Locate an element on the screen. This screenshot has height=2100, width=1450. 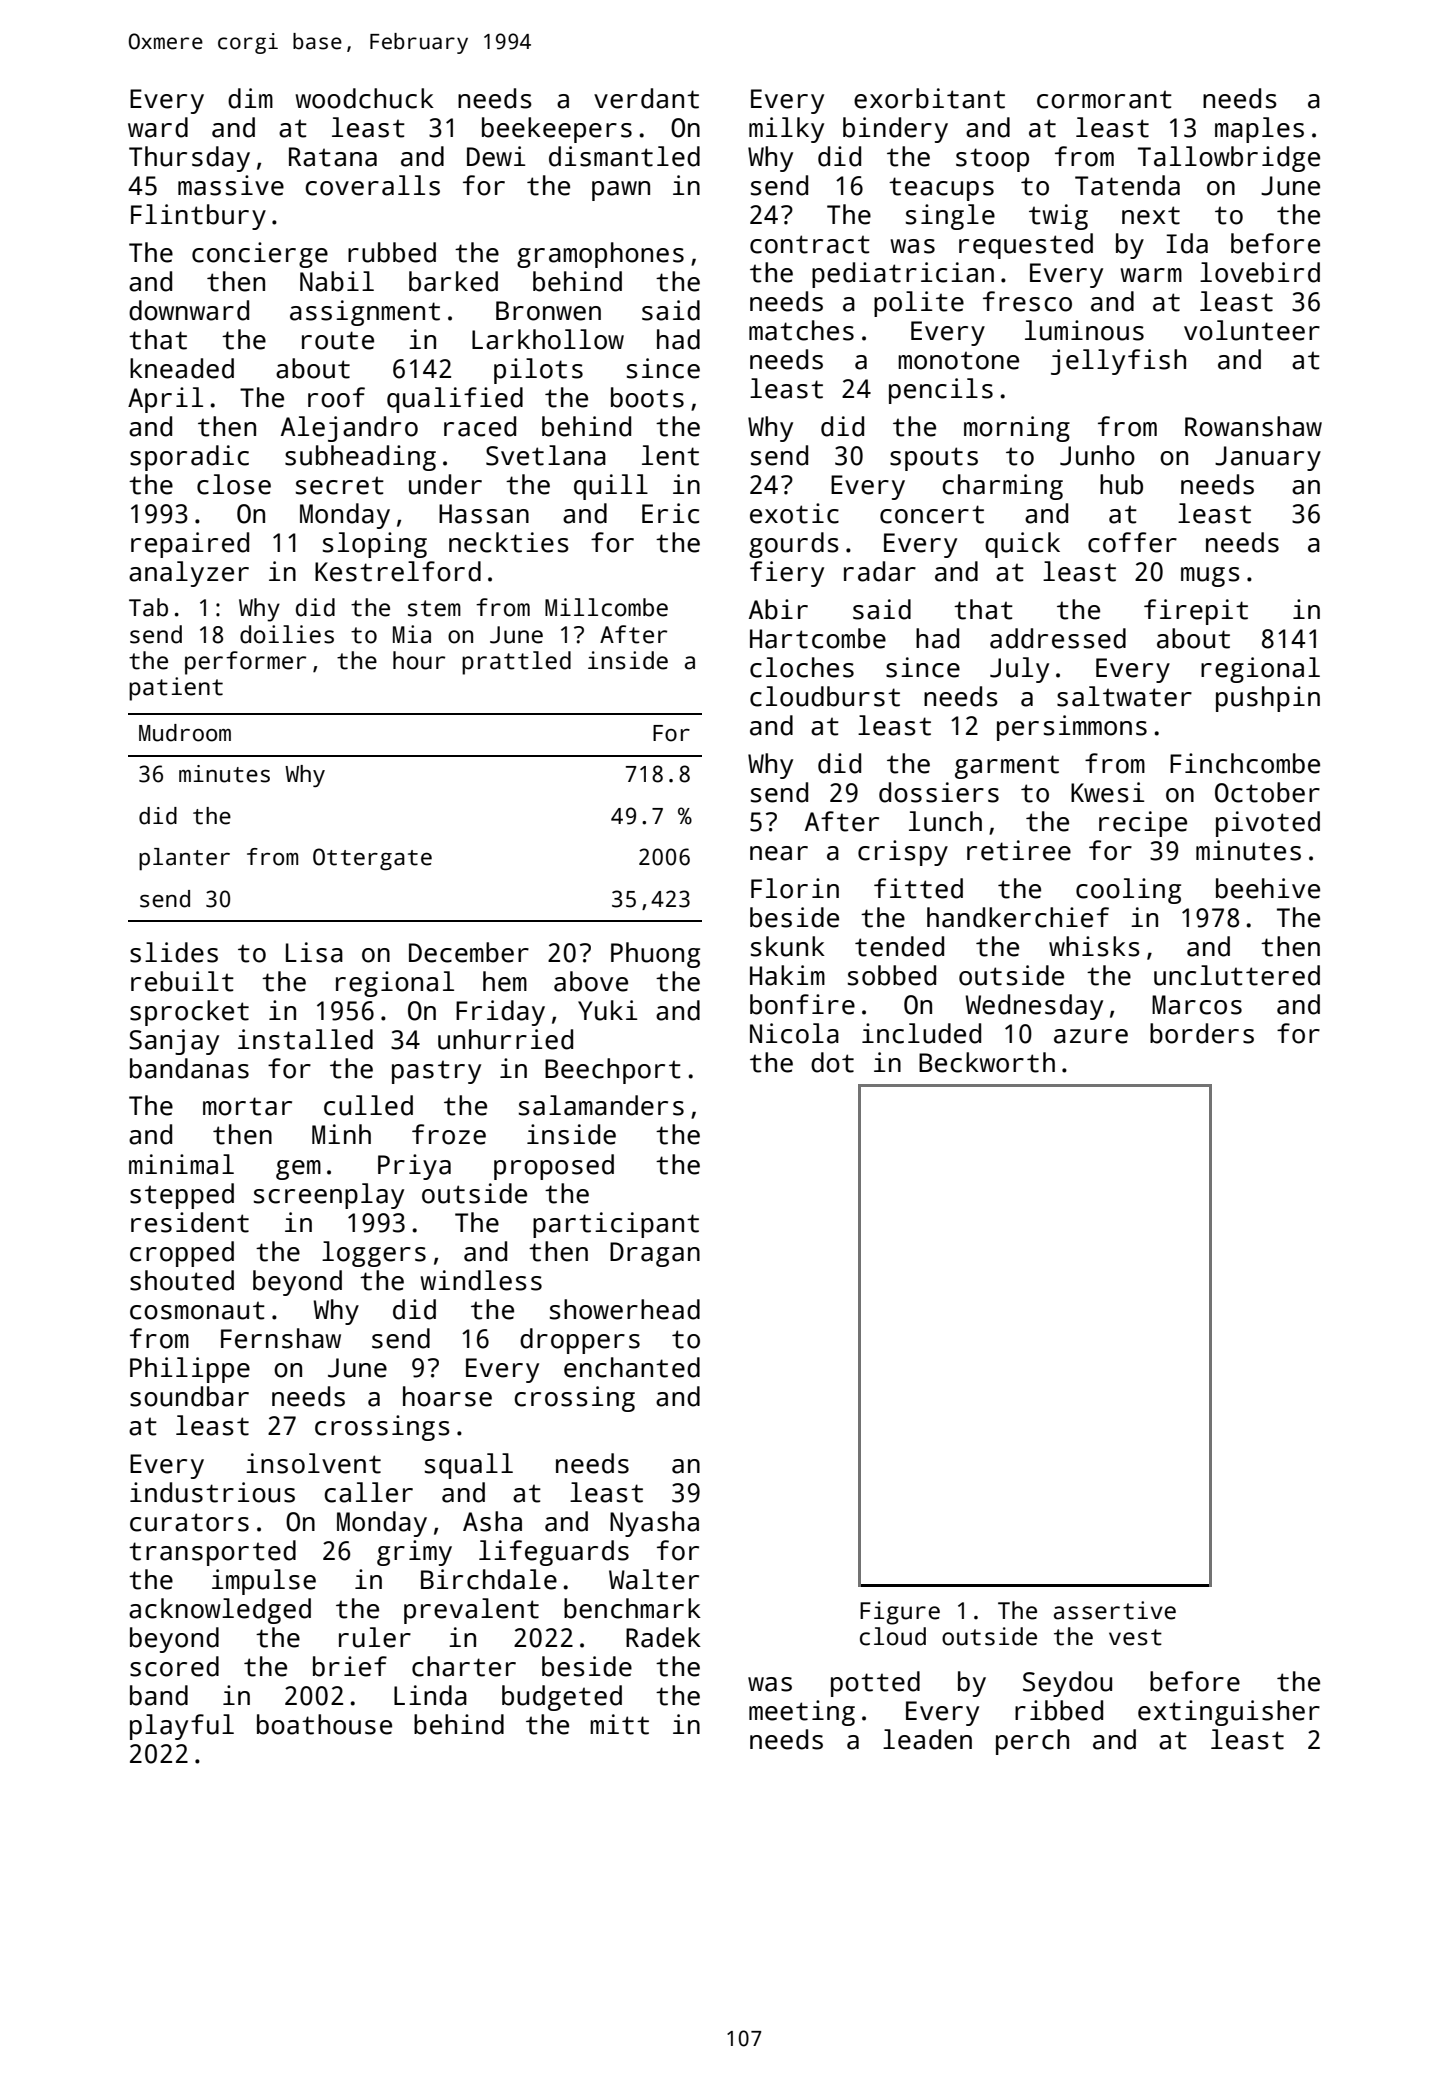
scored is located at coordinates (174, 1666).
